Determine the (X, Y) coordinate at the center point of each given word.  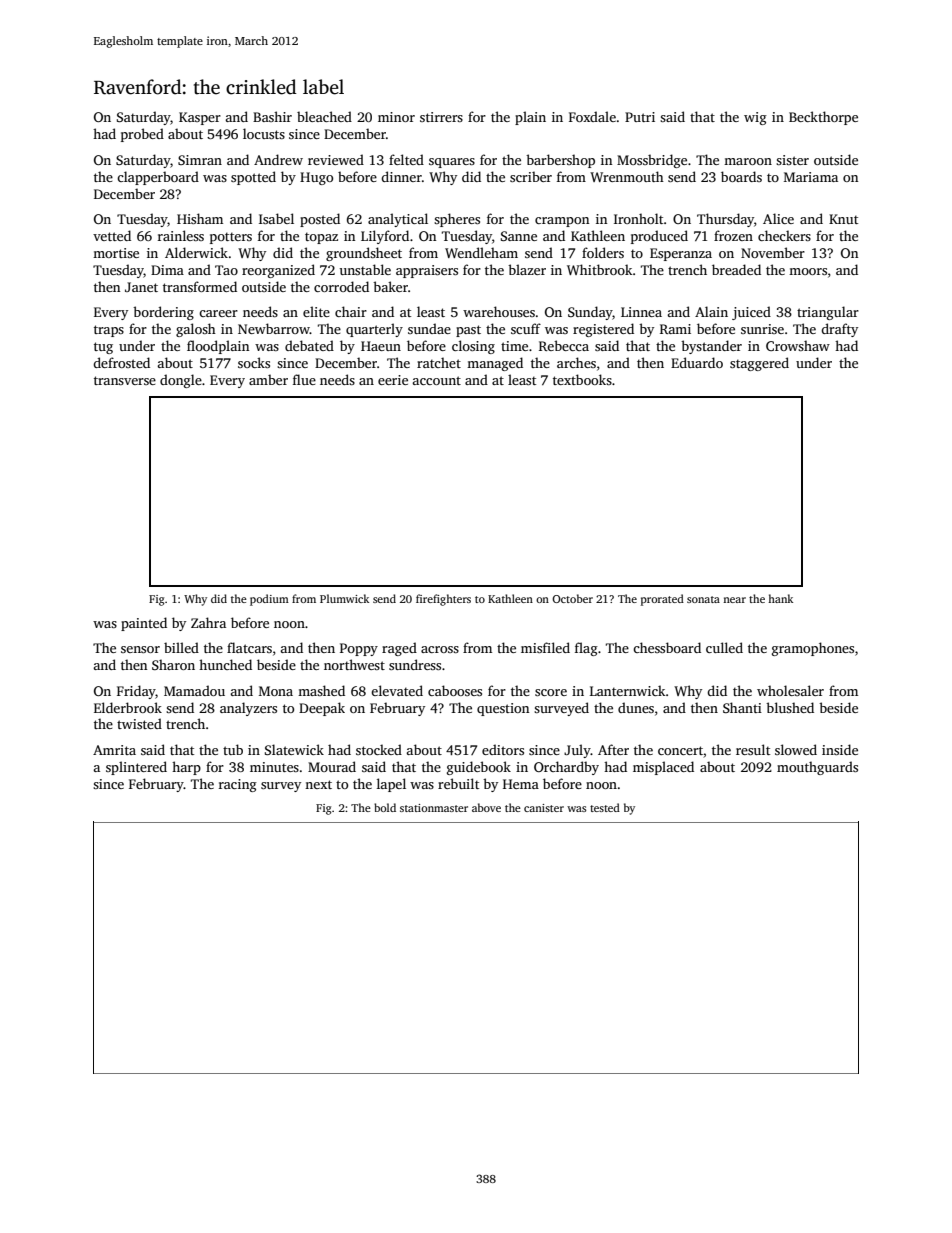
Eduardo (697, 362)
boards (741, 176)
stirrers (441, 117)
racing (238, 785)
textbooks (582, 379)
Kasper (200, 118)
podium (269, 600)
